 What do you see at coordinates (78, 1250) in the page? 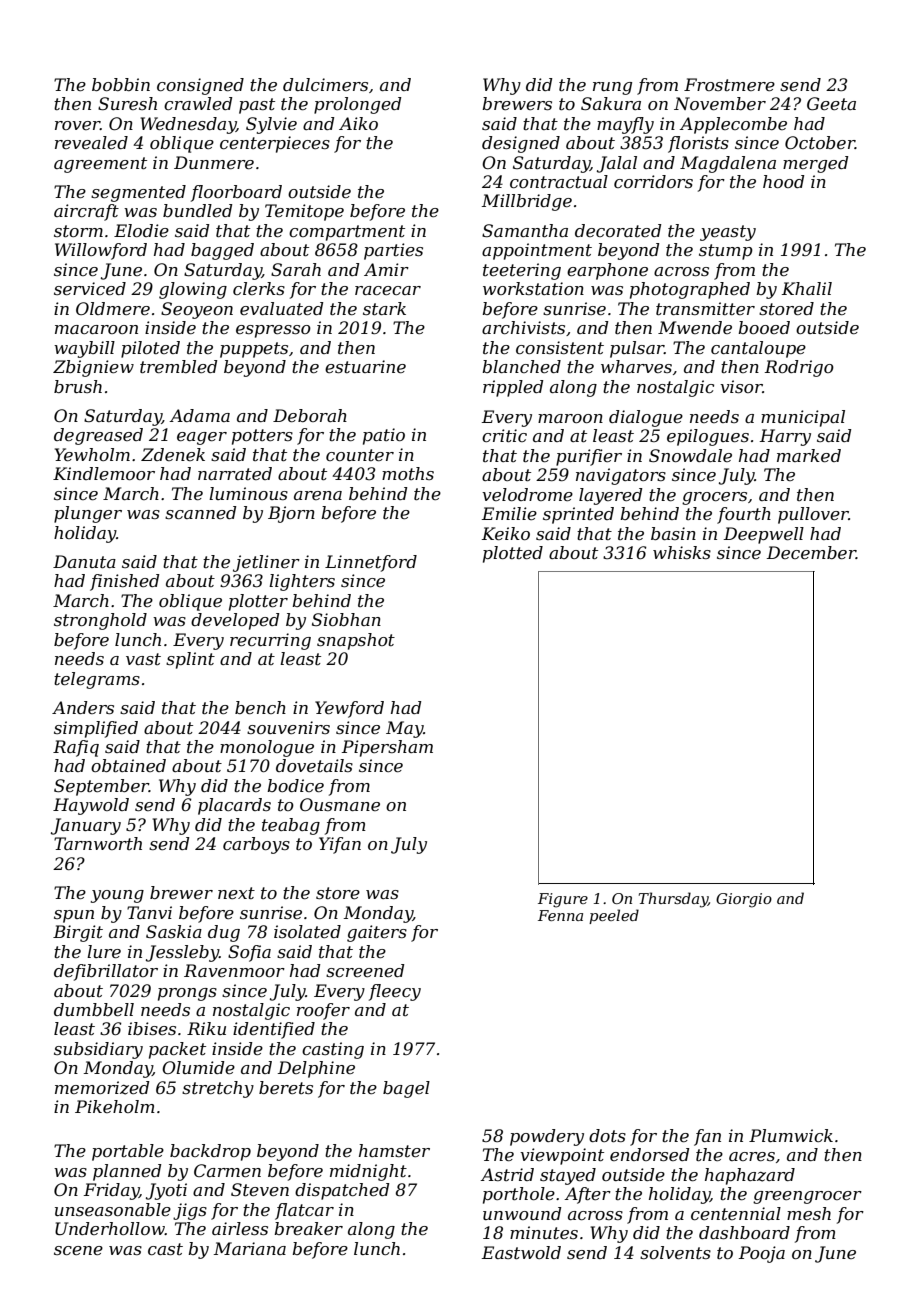
I see `scene` at bounding box center [78, 1250].
